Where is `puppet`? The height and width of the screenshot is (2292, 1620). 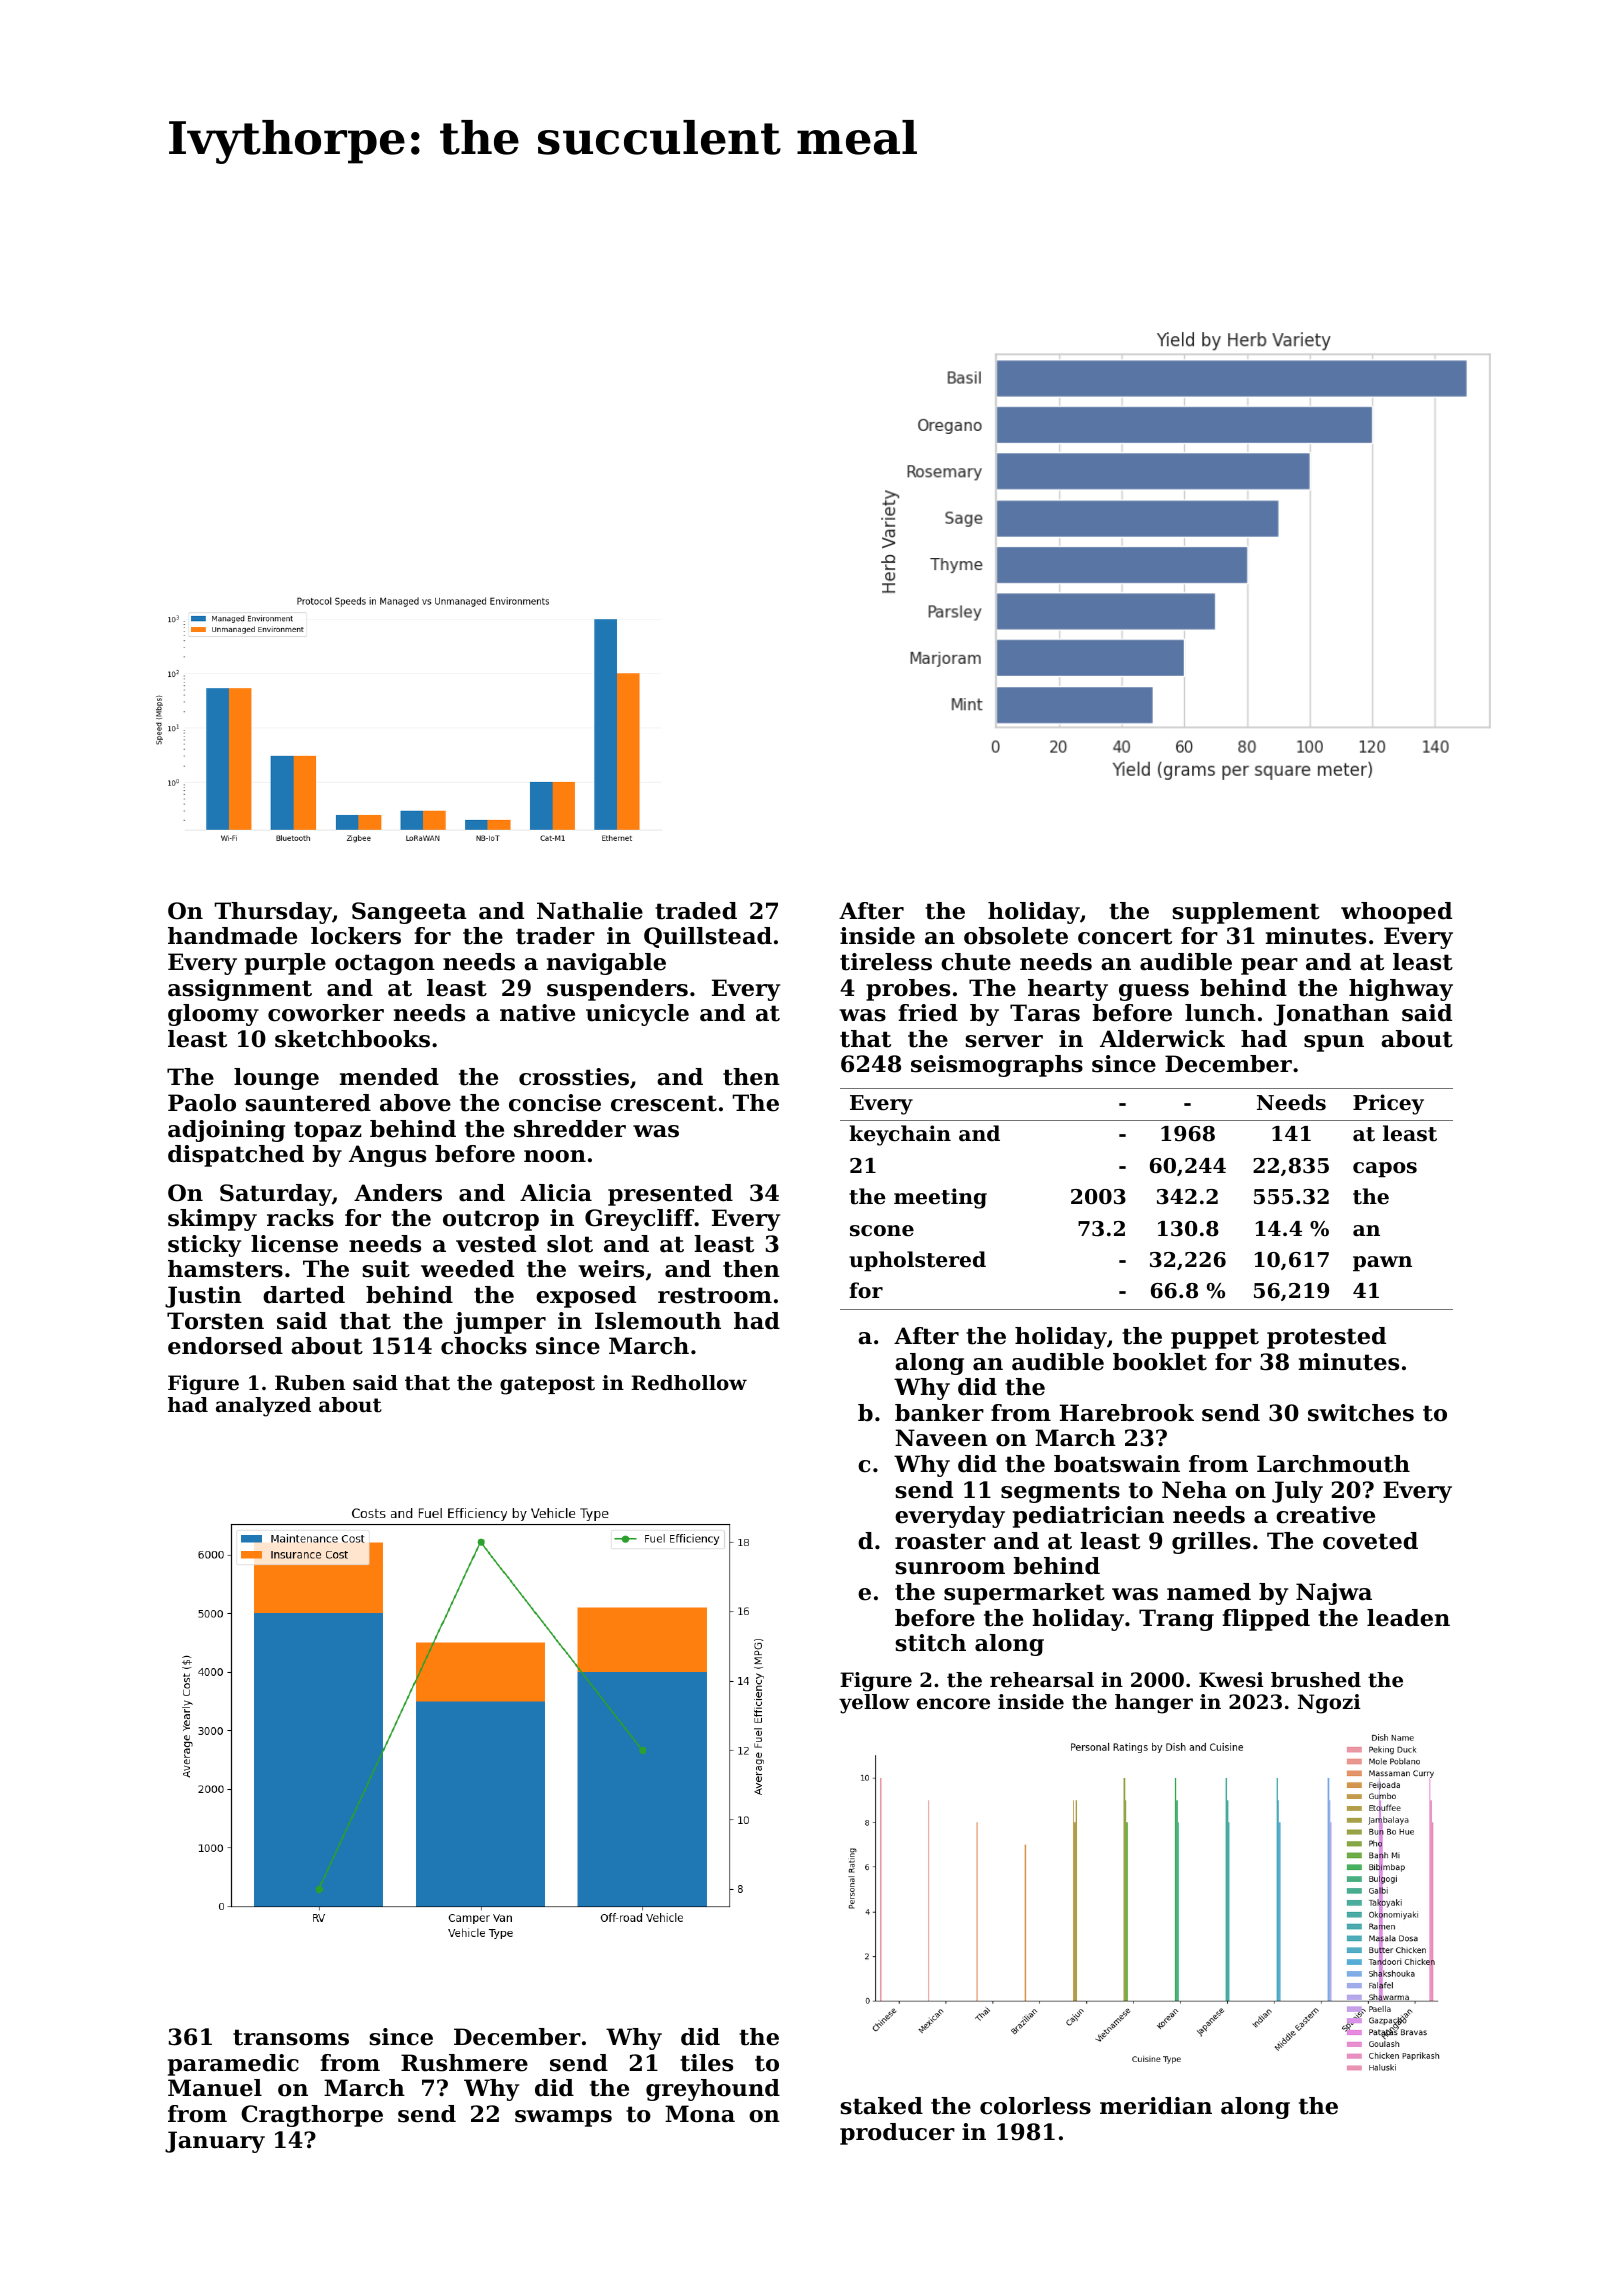
puppet is located at coordinates (1215, 1338).
